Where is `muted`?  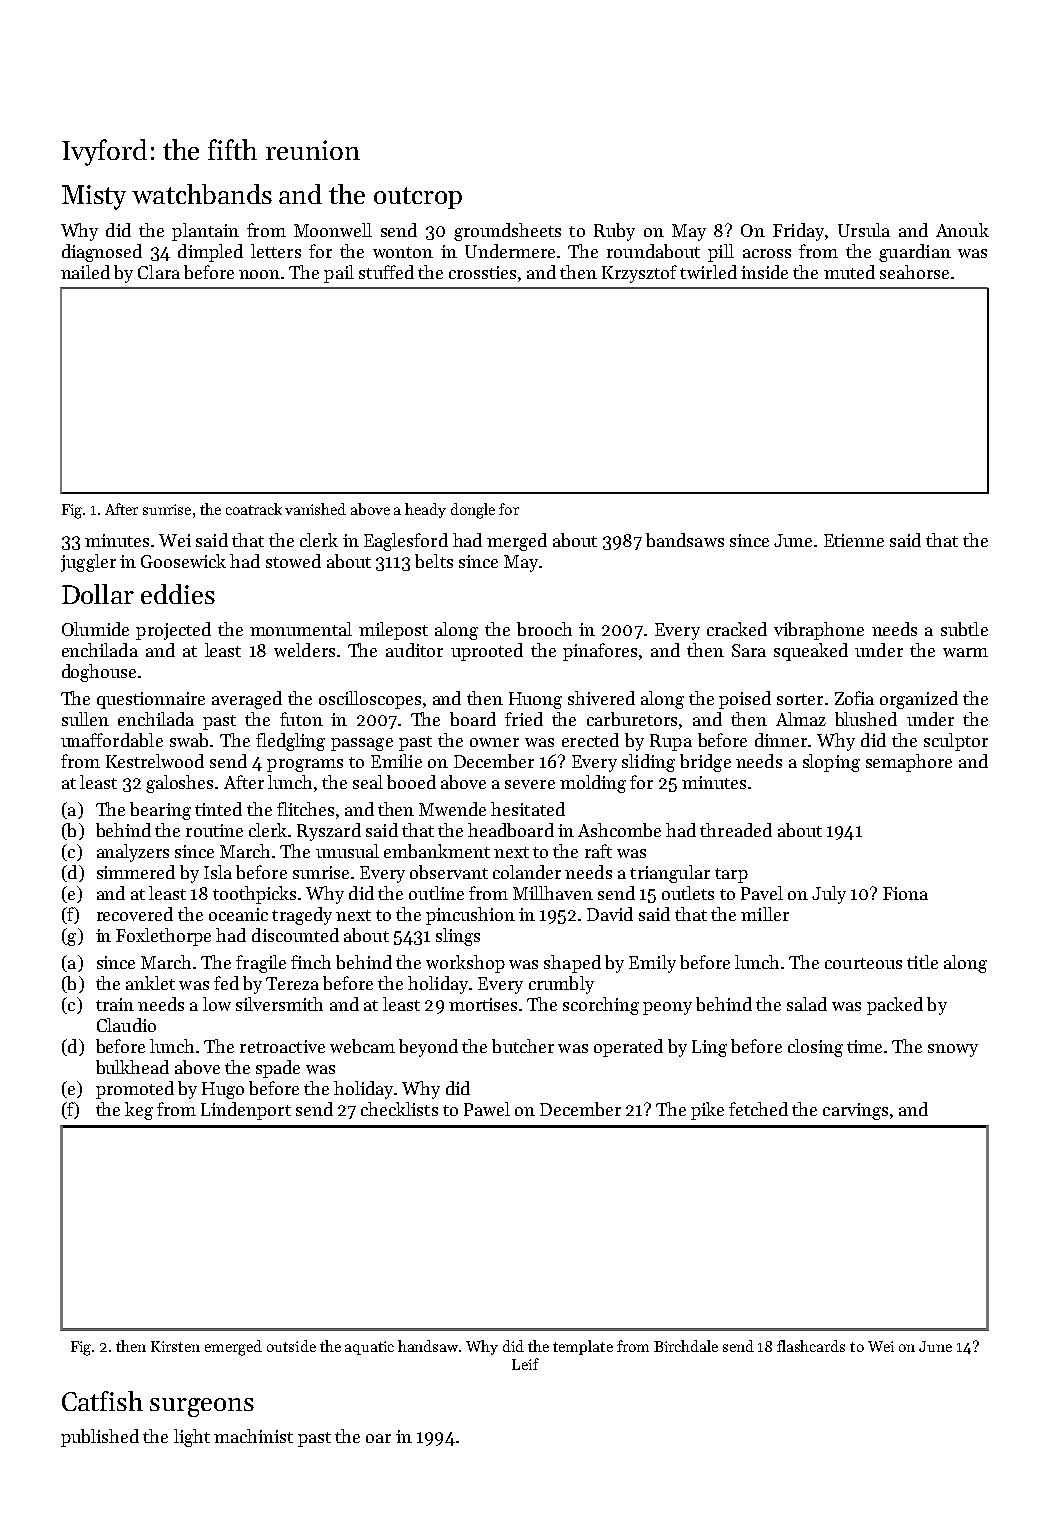
muted is located at coordinates (849, 272).
